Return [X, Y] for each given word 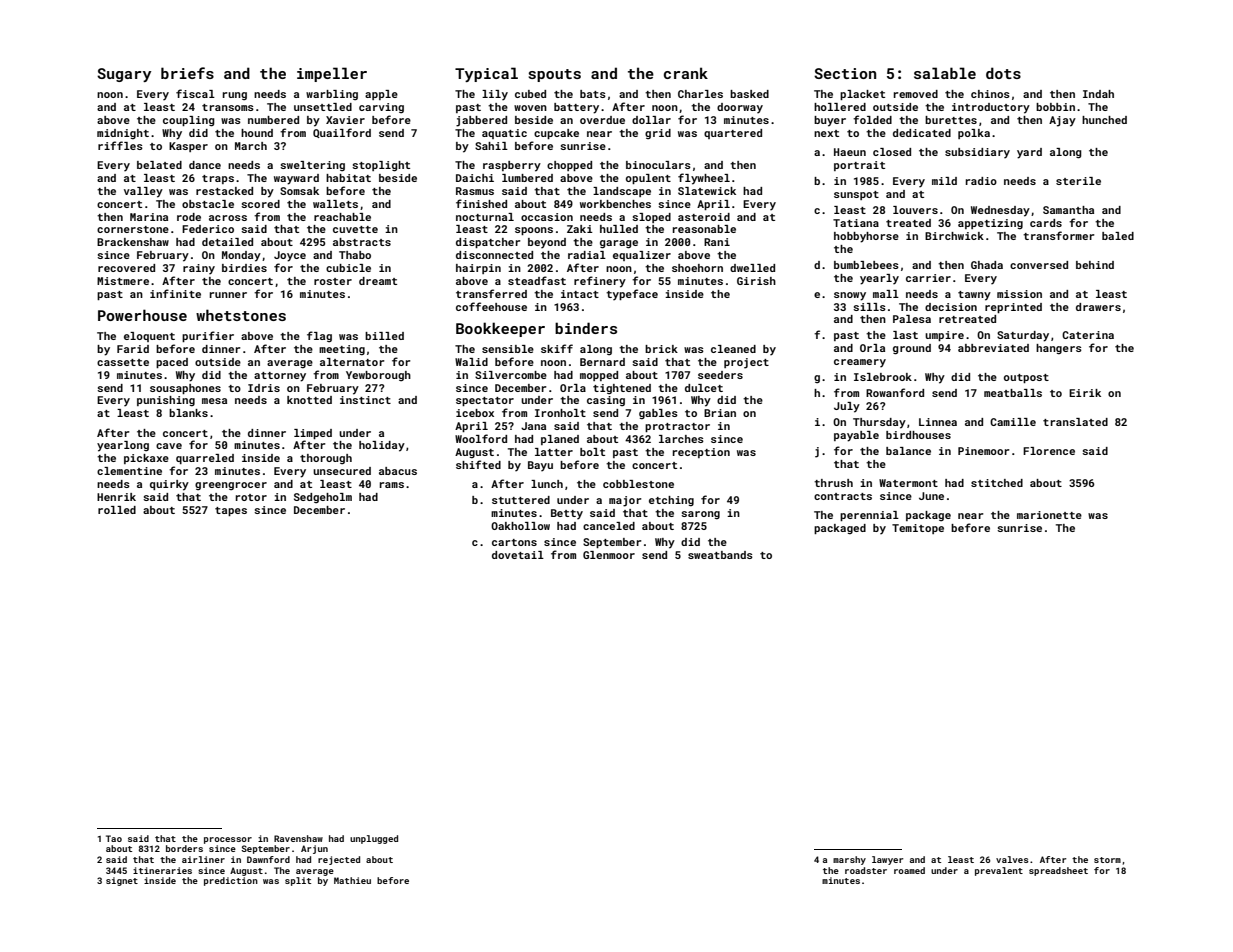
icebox [475, 413]
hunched [1104, 120]
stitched [997, 483]
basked [749, 94]
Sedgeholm [323, 498]
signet [122, 881]
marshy [849, 860]
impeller [332, 74]
